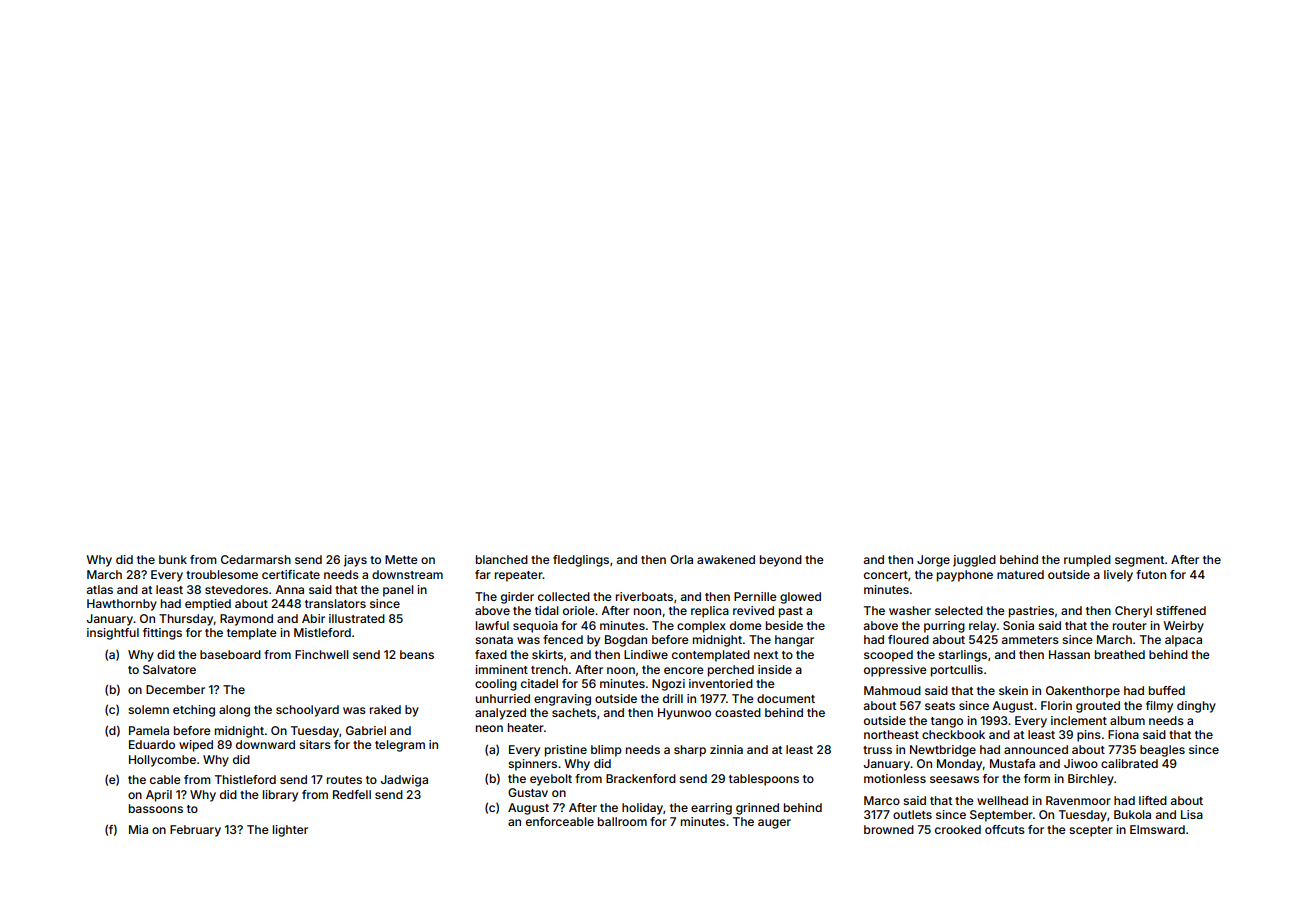 This screenshot has width=1308, height=924. What do you see at coordinates (265, 744) in the screenshot?
I see `downward` at bounding box center [265, 744].
